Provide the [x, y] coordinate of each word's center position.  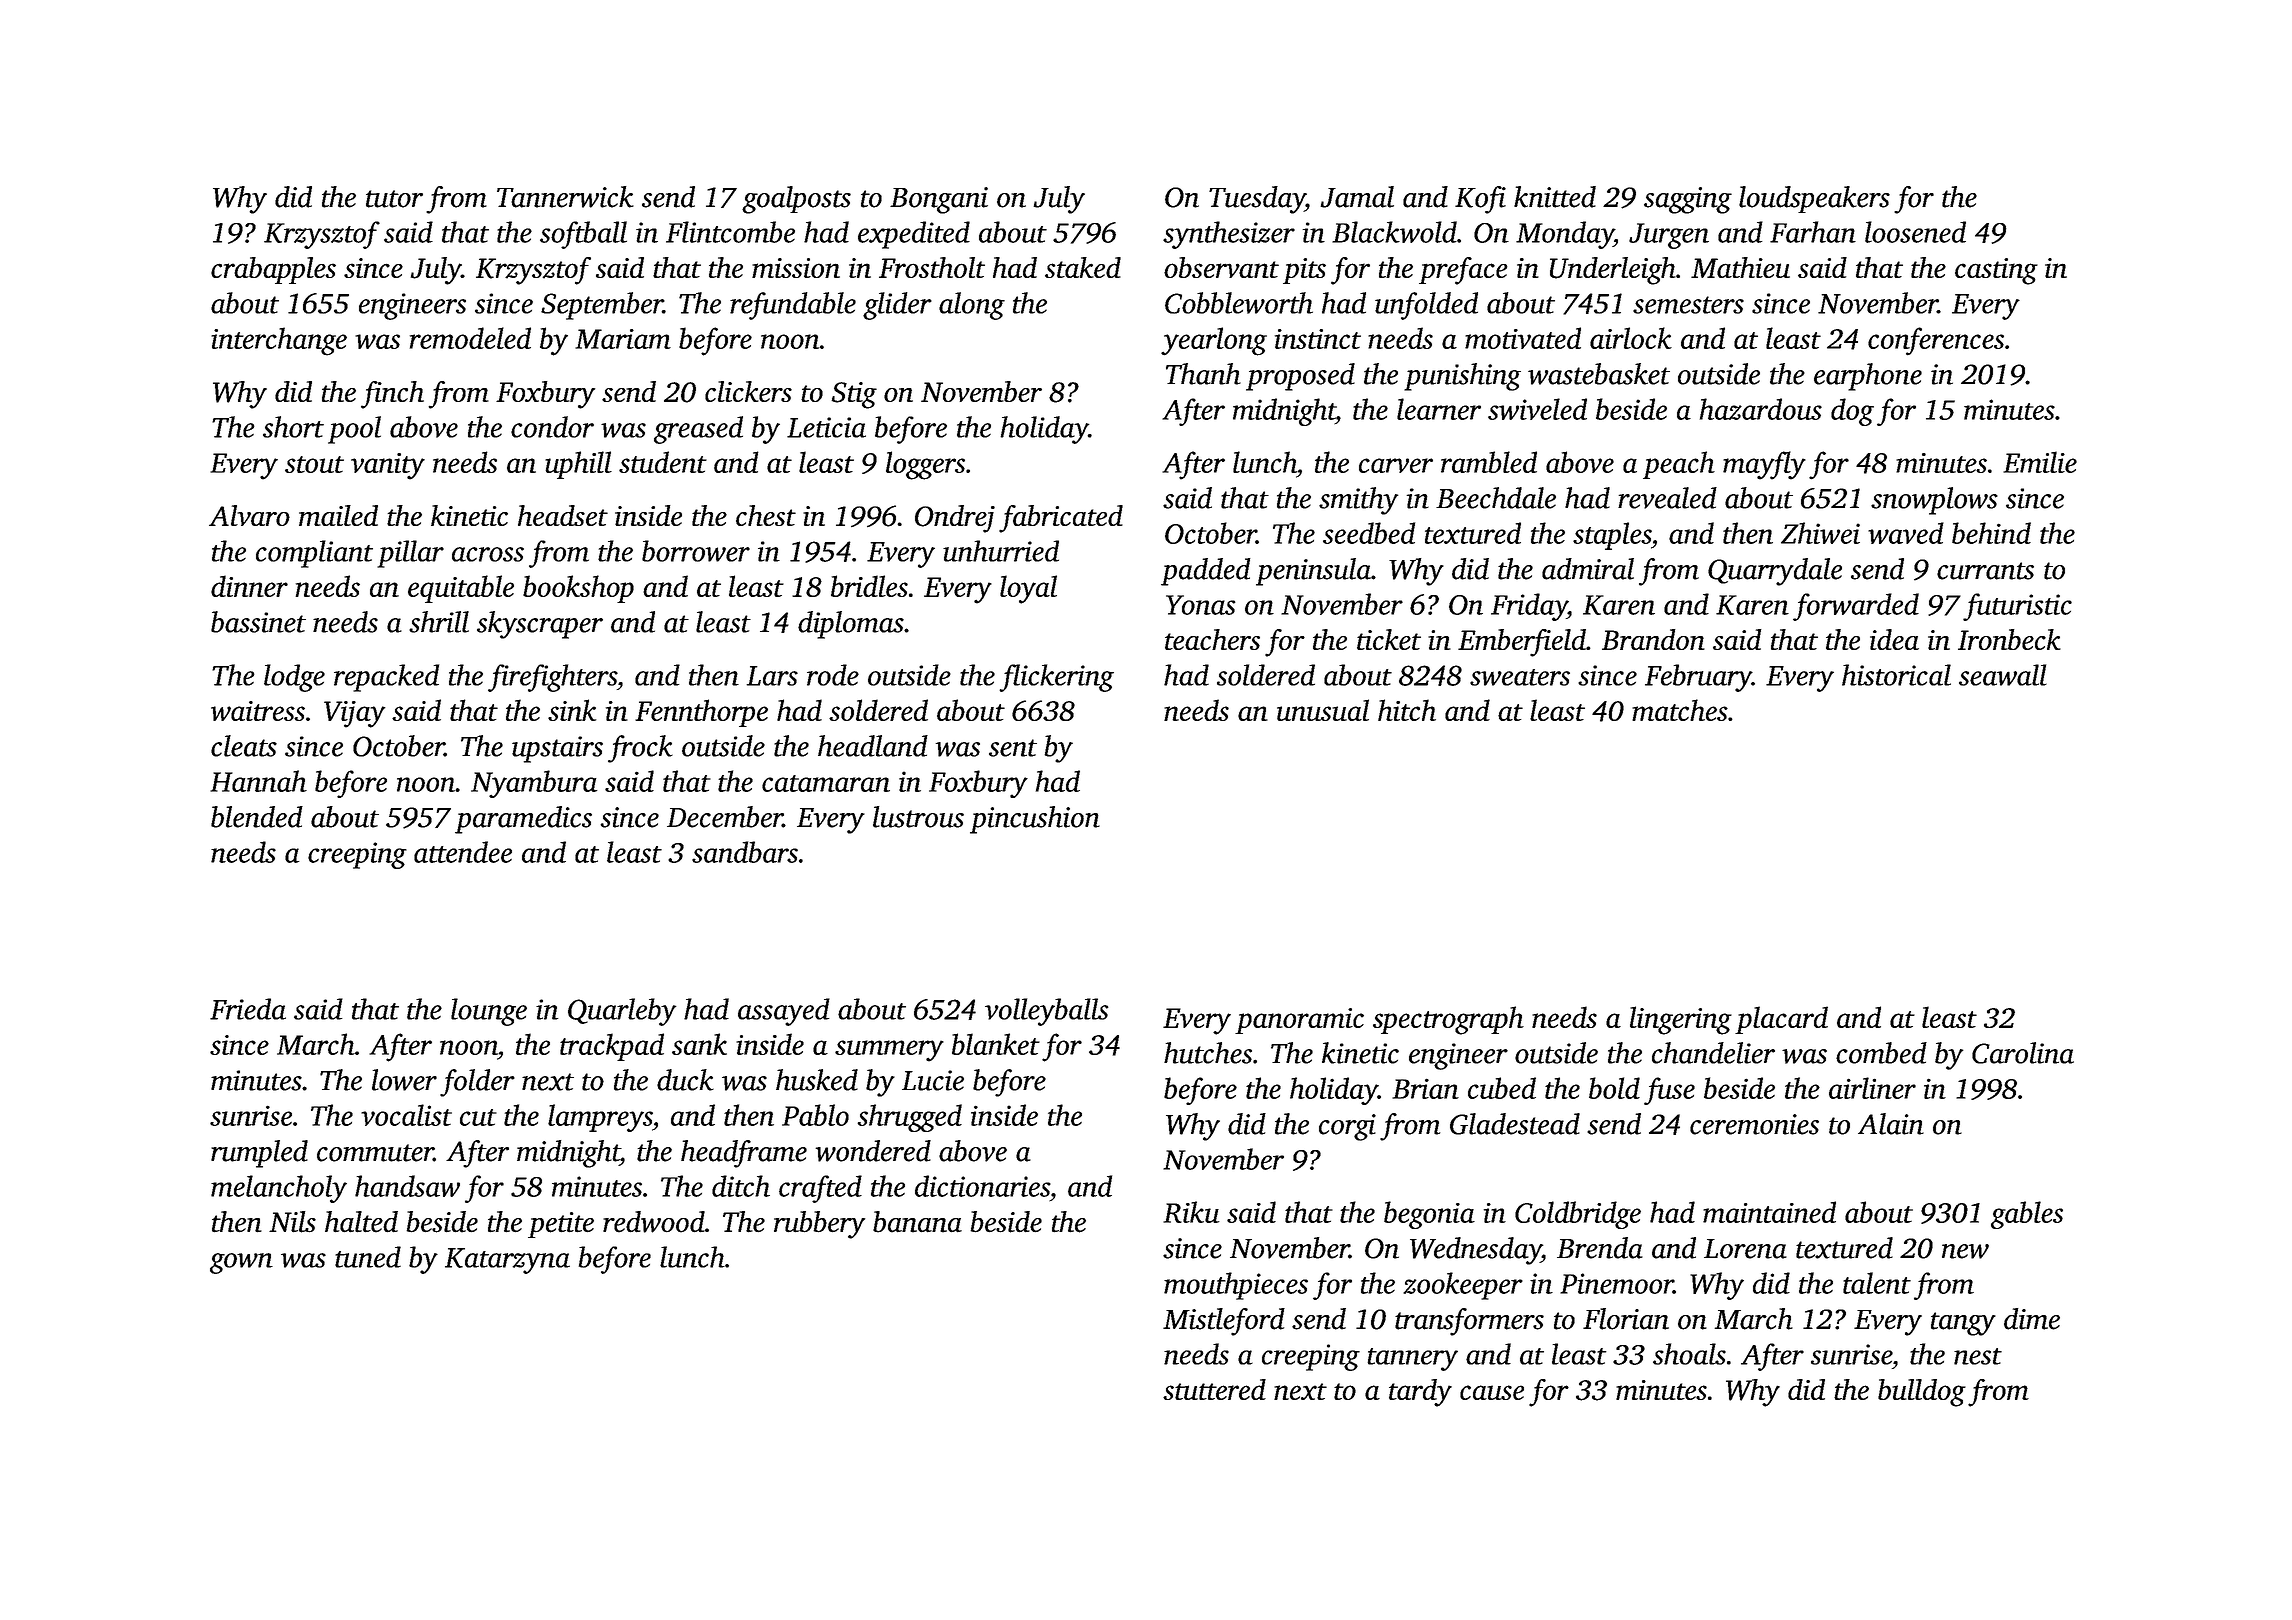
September [602, 306]
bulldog [1922, 1393]
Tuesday [1257, 200]
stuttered [1214, 1389]
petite [561, 1225]
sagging [1688, 200]
